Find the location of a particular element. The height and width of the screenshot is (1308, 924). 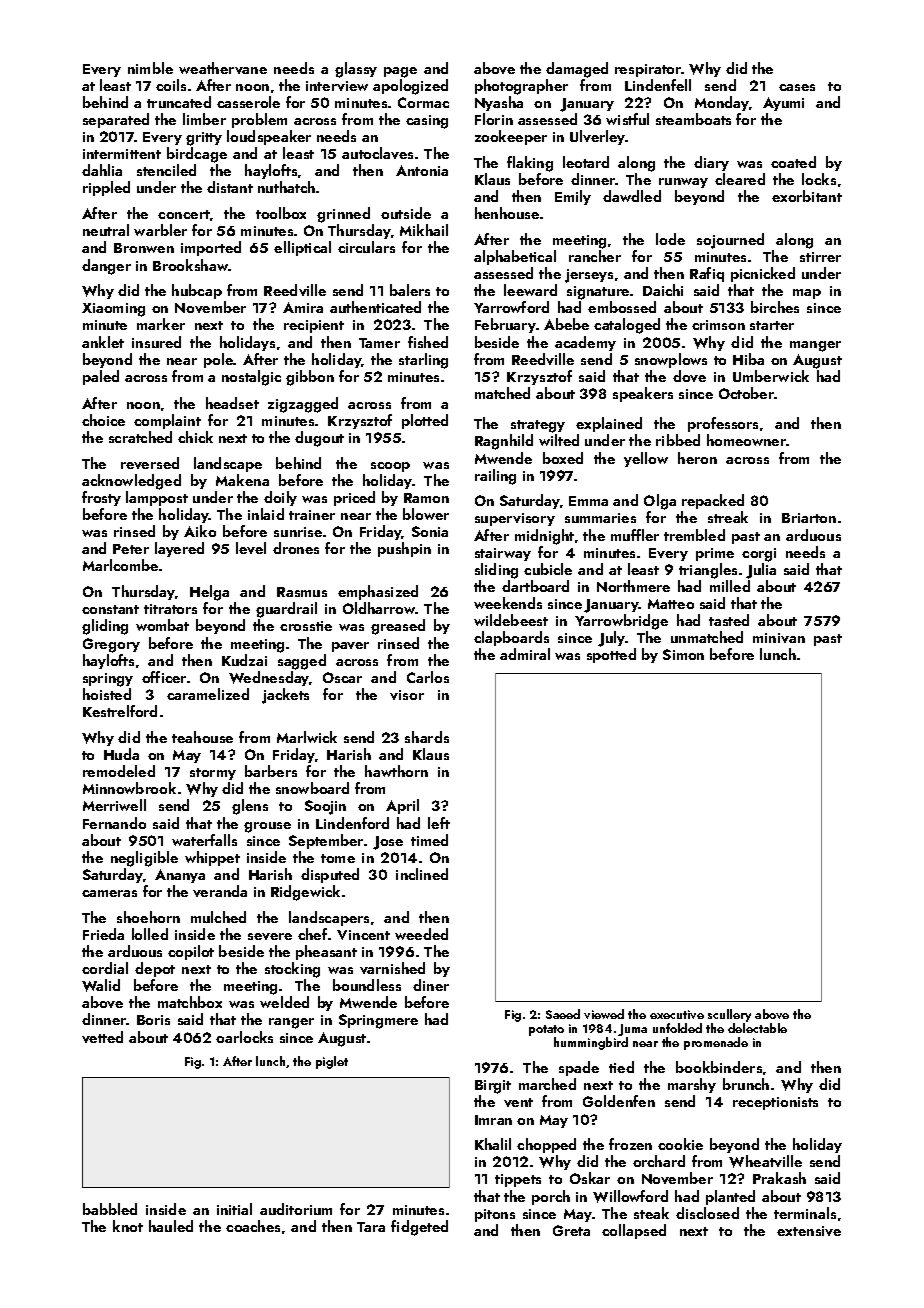

marker is located at coordinates (161, 324).
